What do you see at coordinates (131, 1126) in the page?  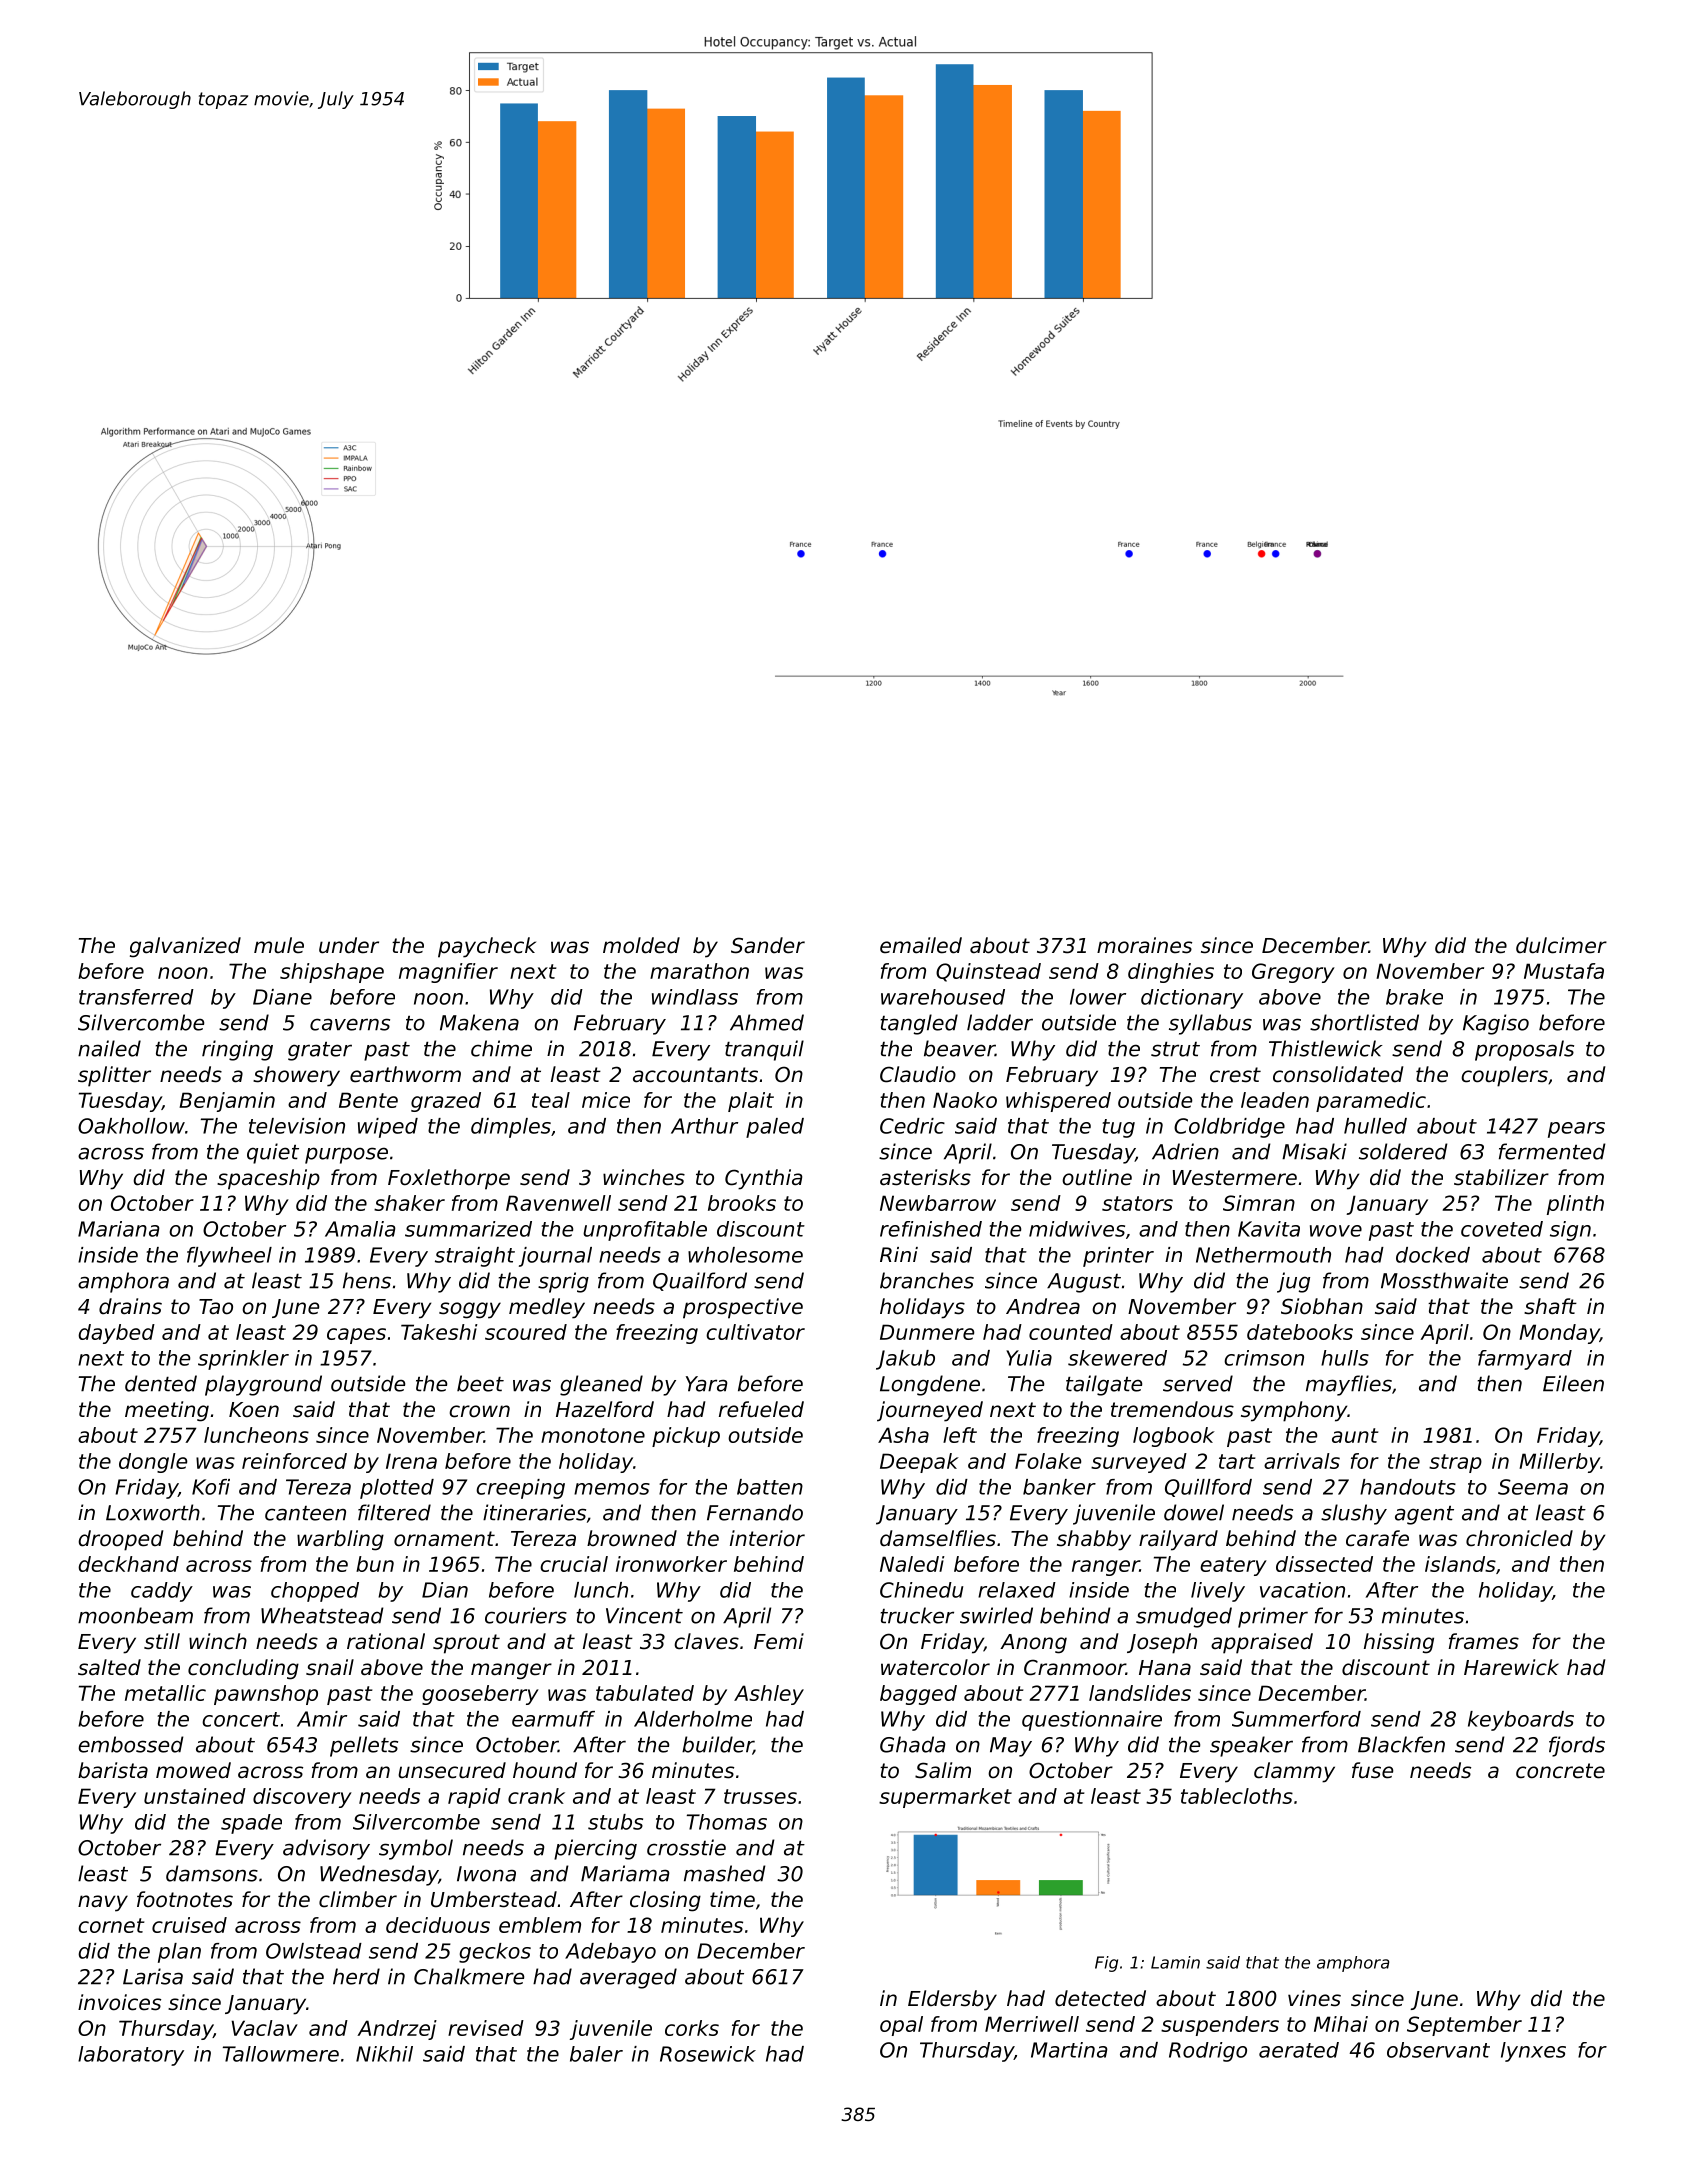 I see `Oakhollow` at bounding box center [131, 1126].
